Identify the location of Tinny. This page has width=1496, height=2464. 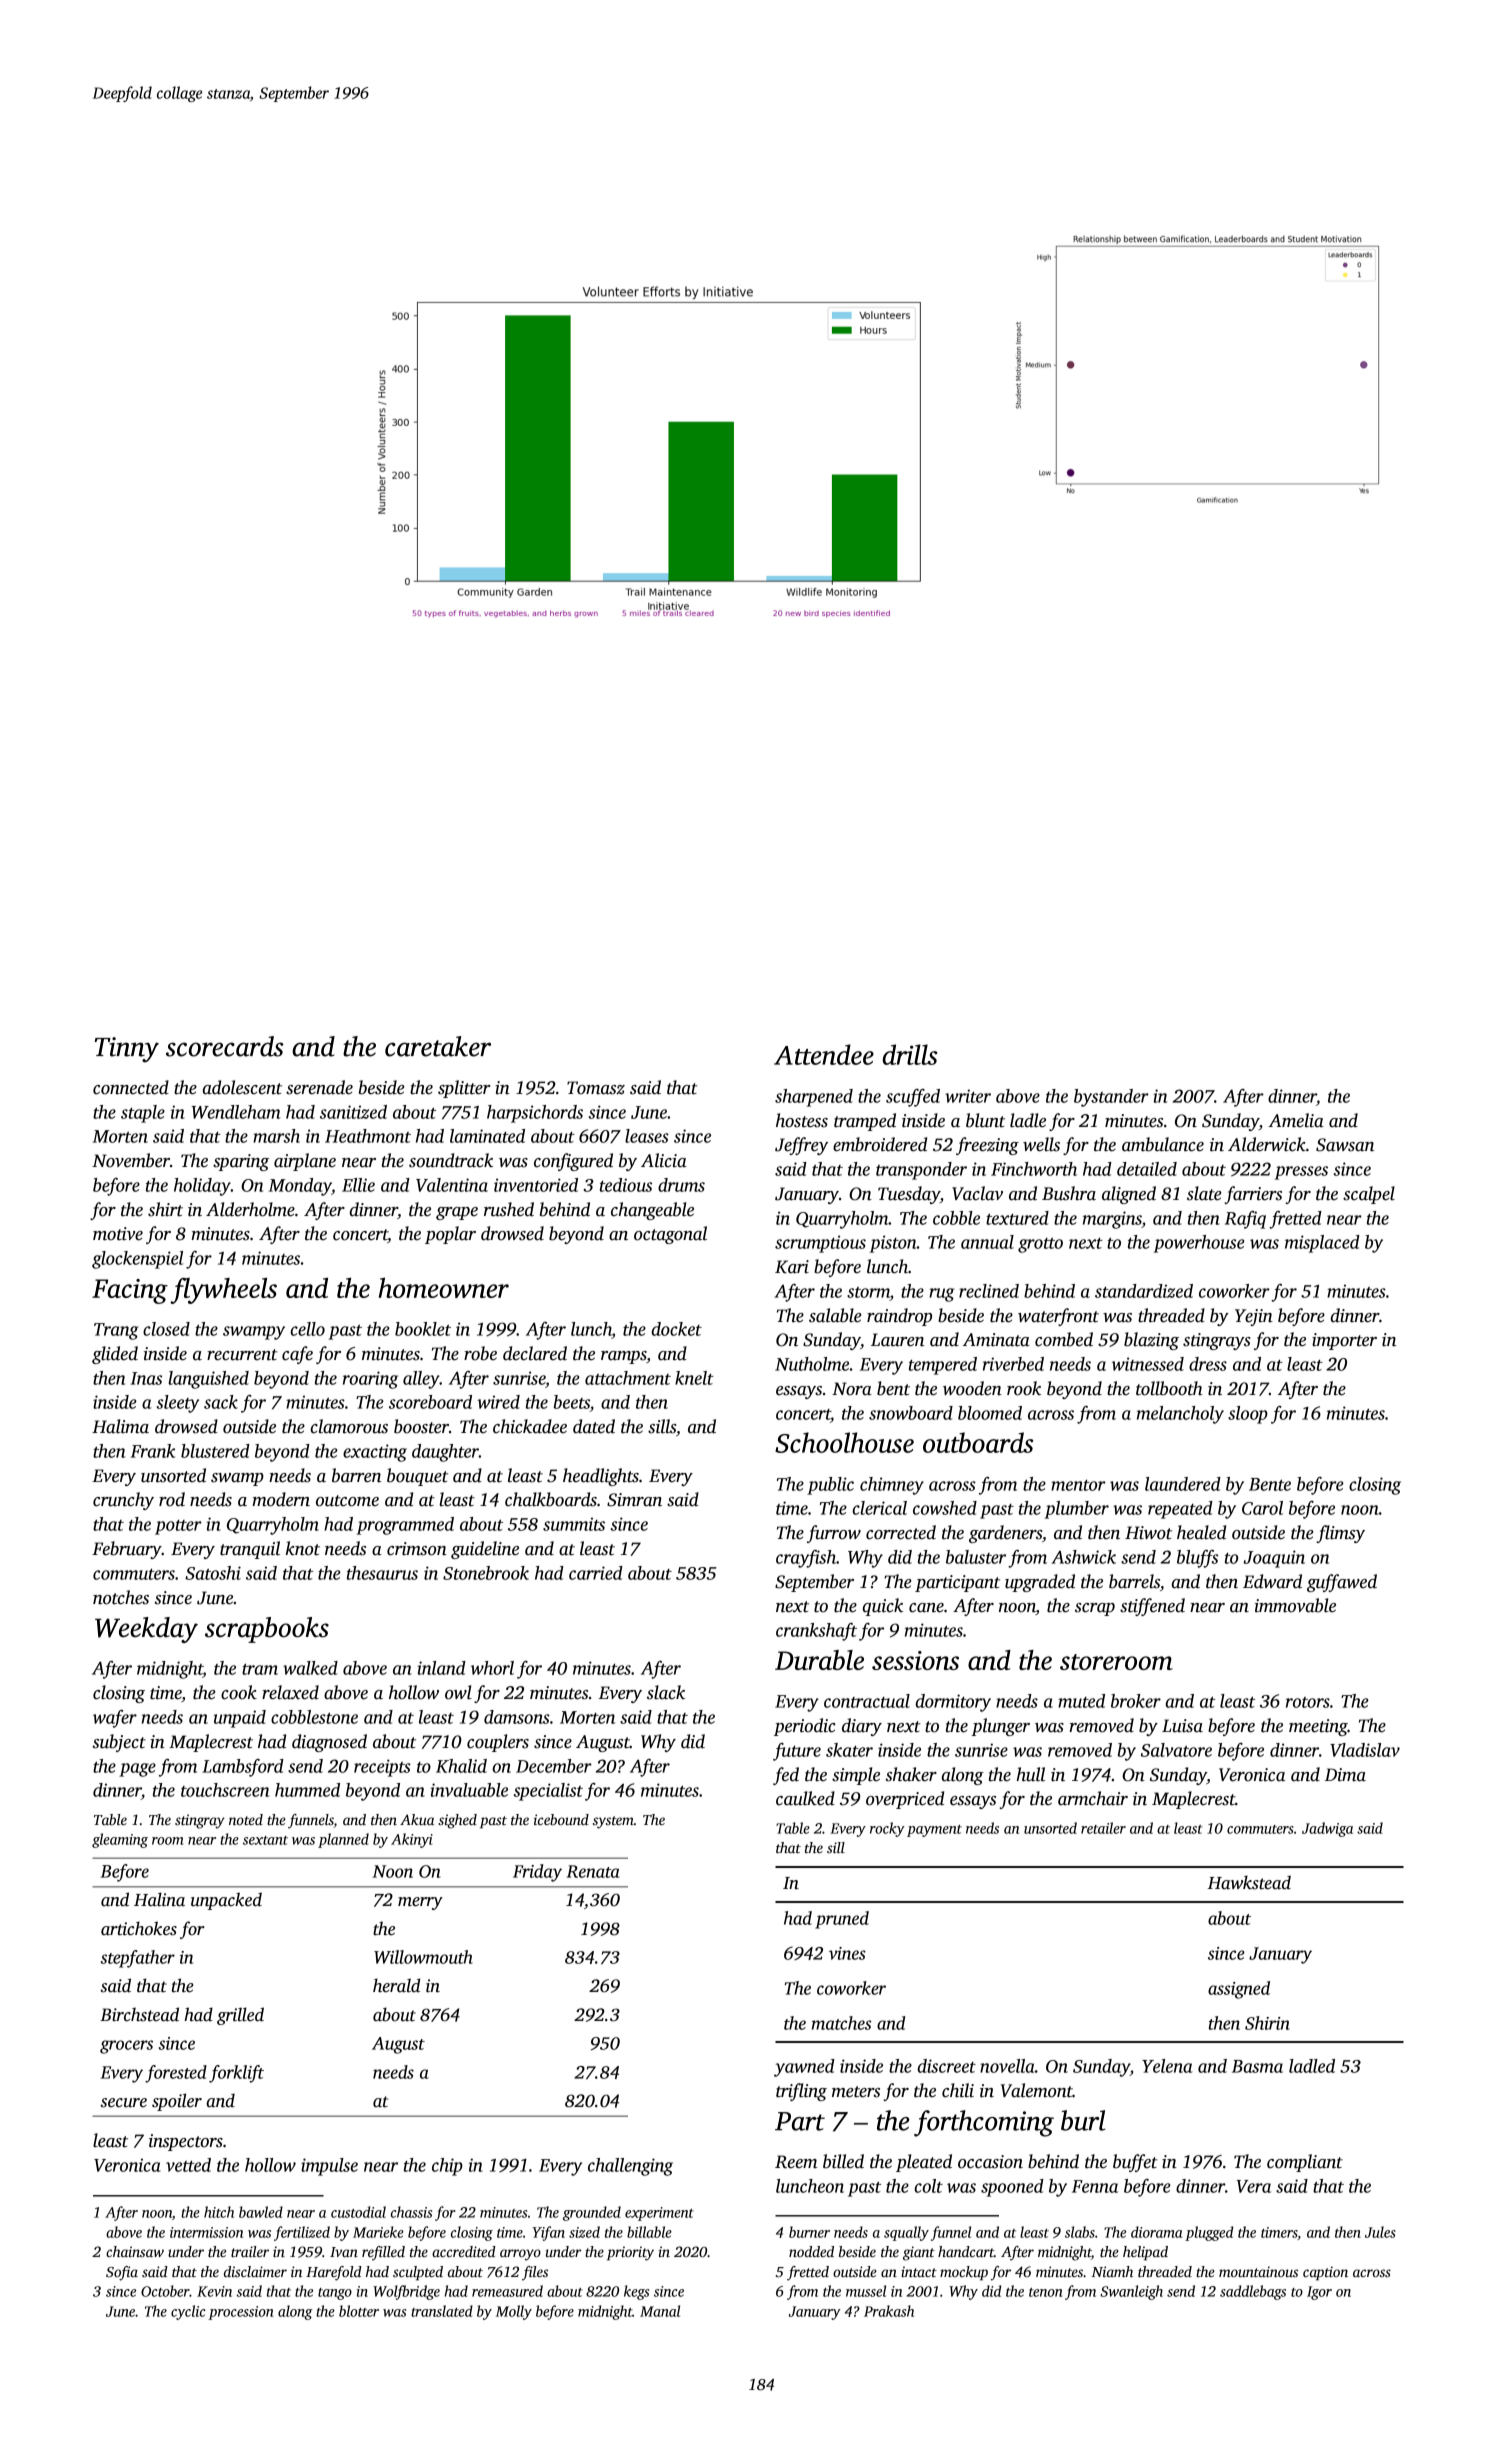
(127, 1050).
